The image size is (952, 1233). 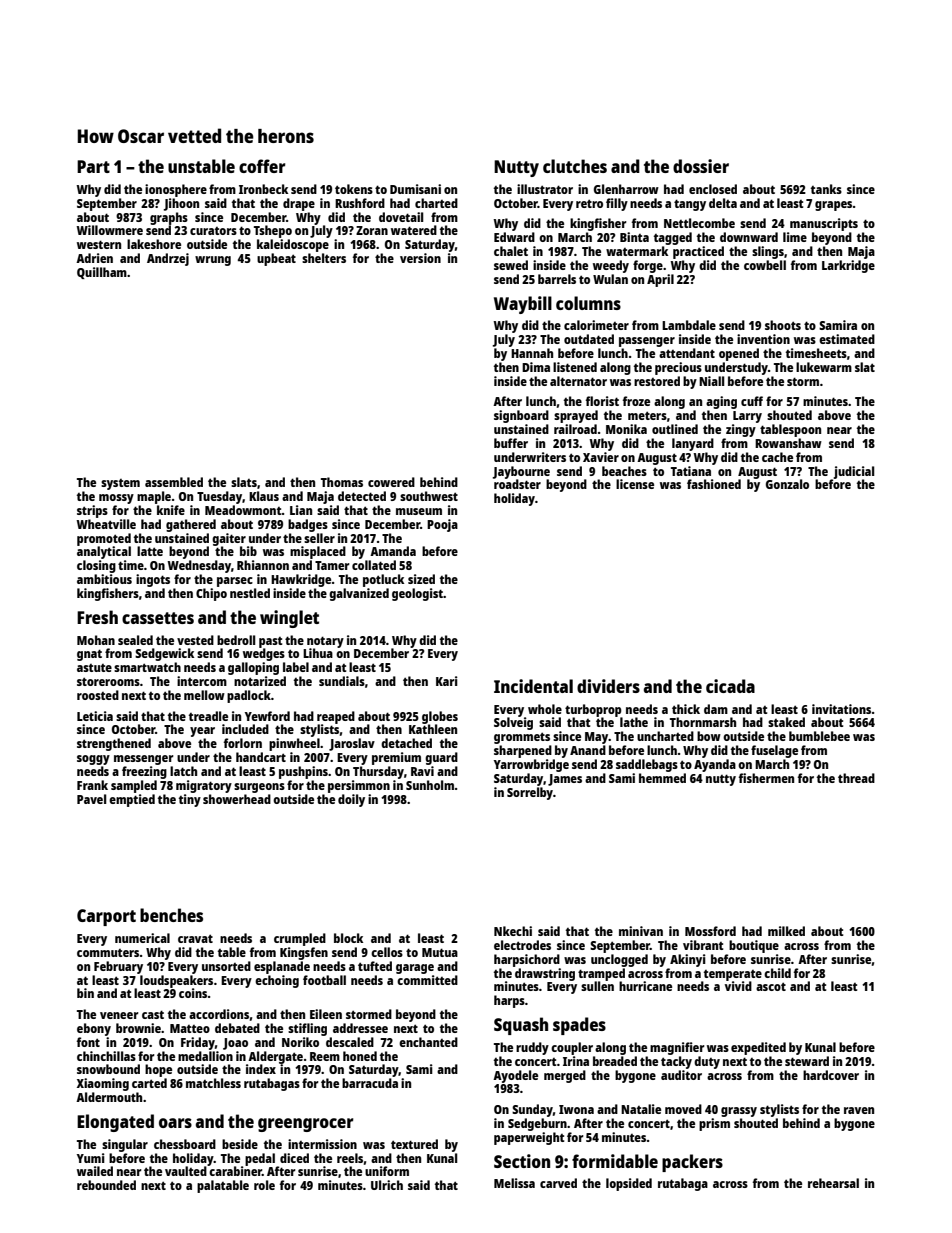 I want to click on cowered, so click(x=391, y=482).
